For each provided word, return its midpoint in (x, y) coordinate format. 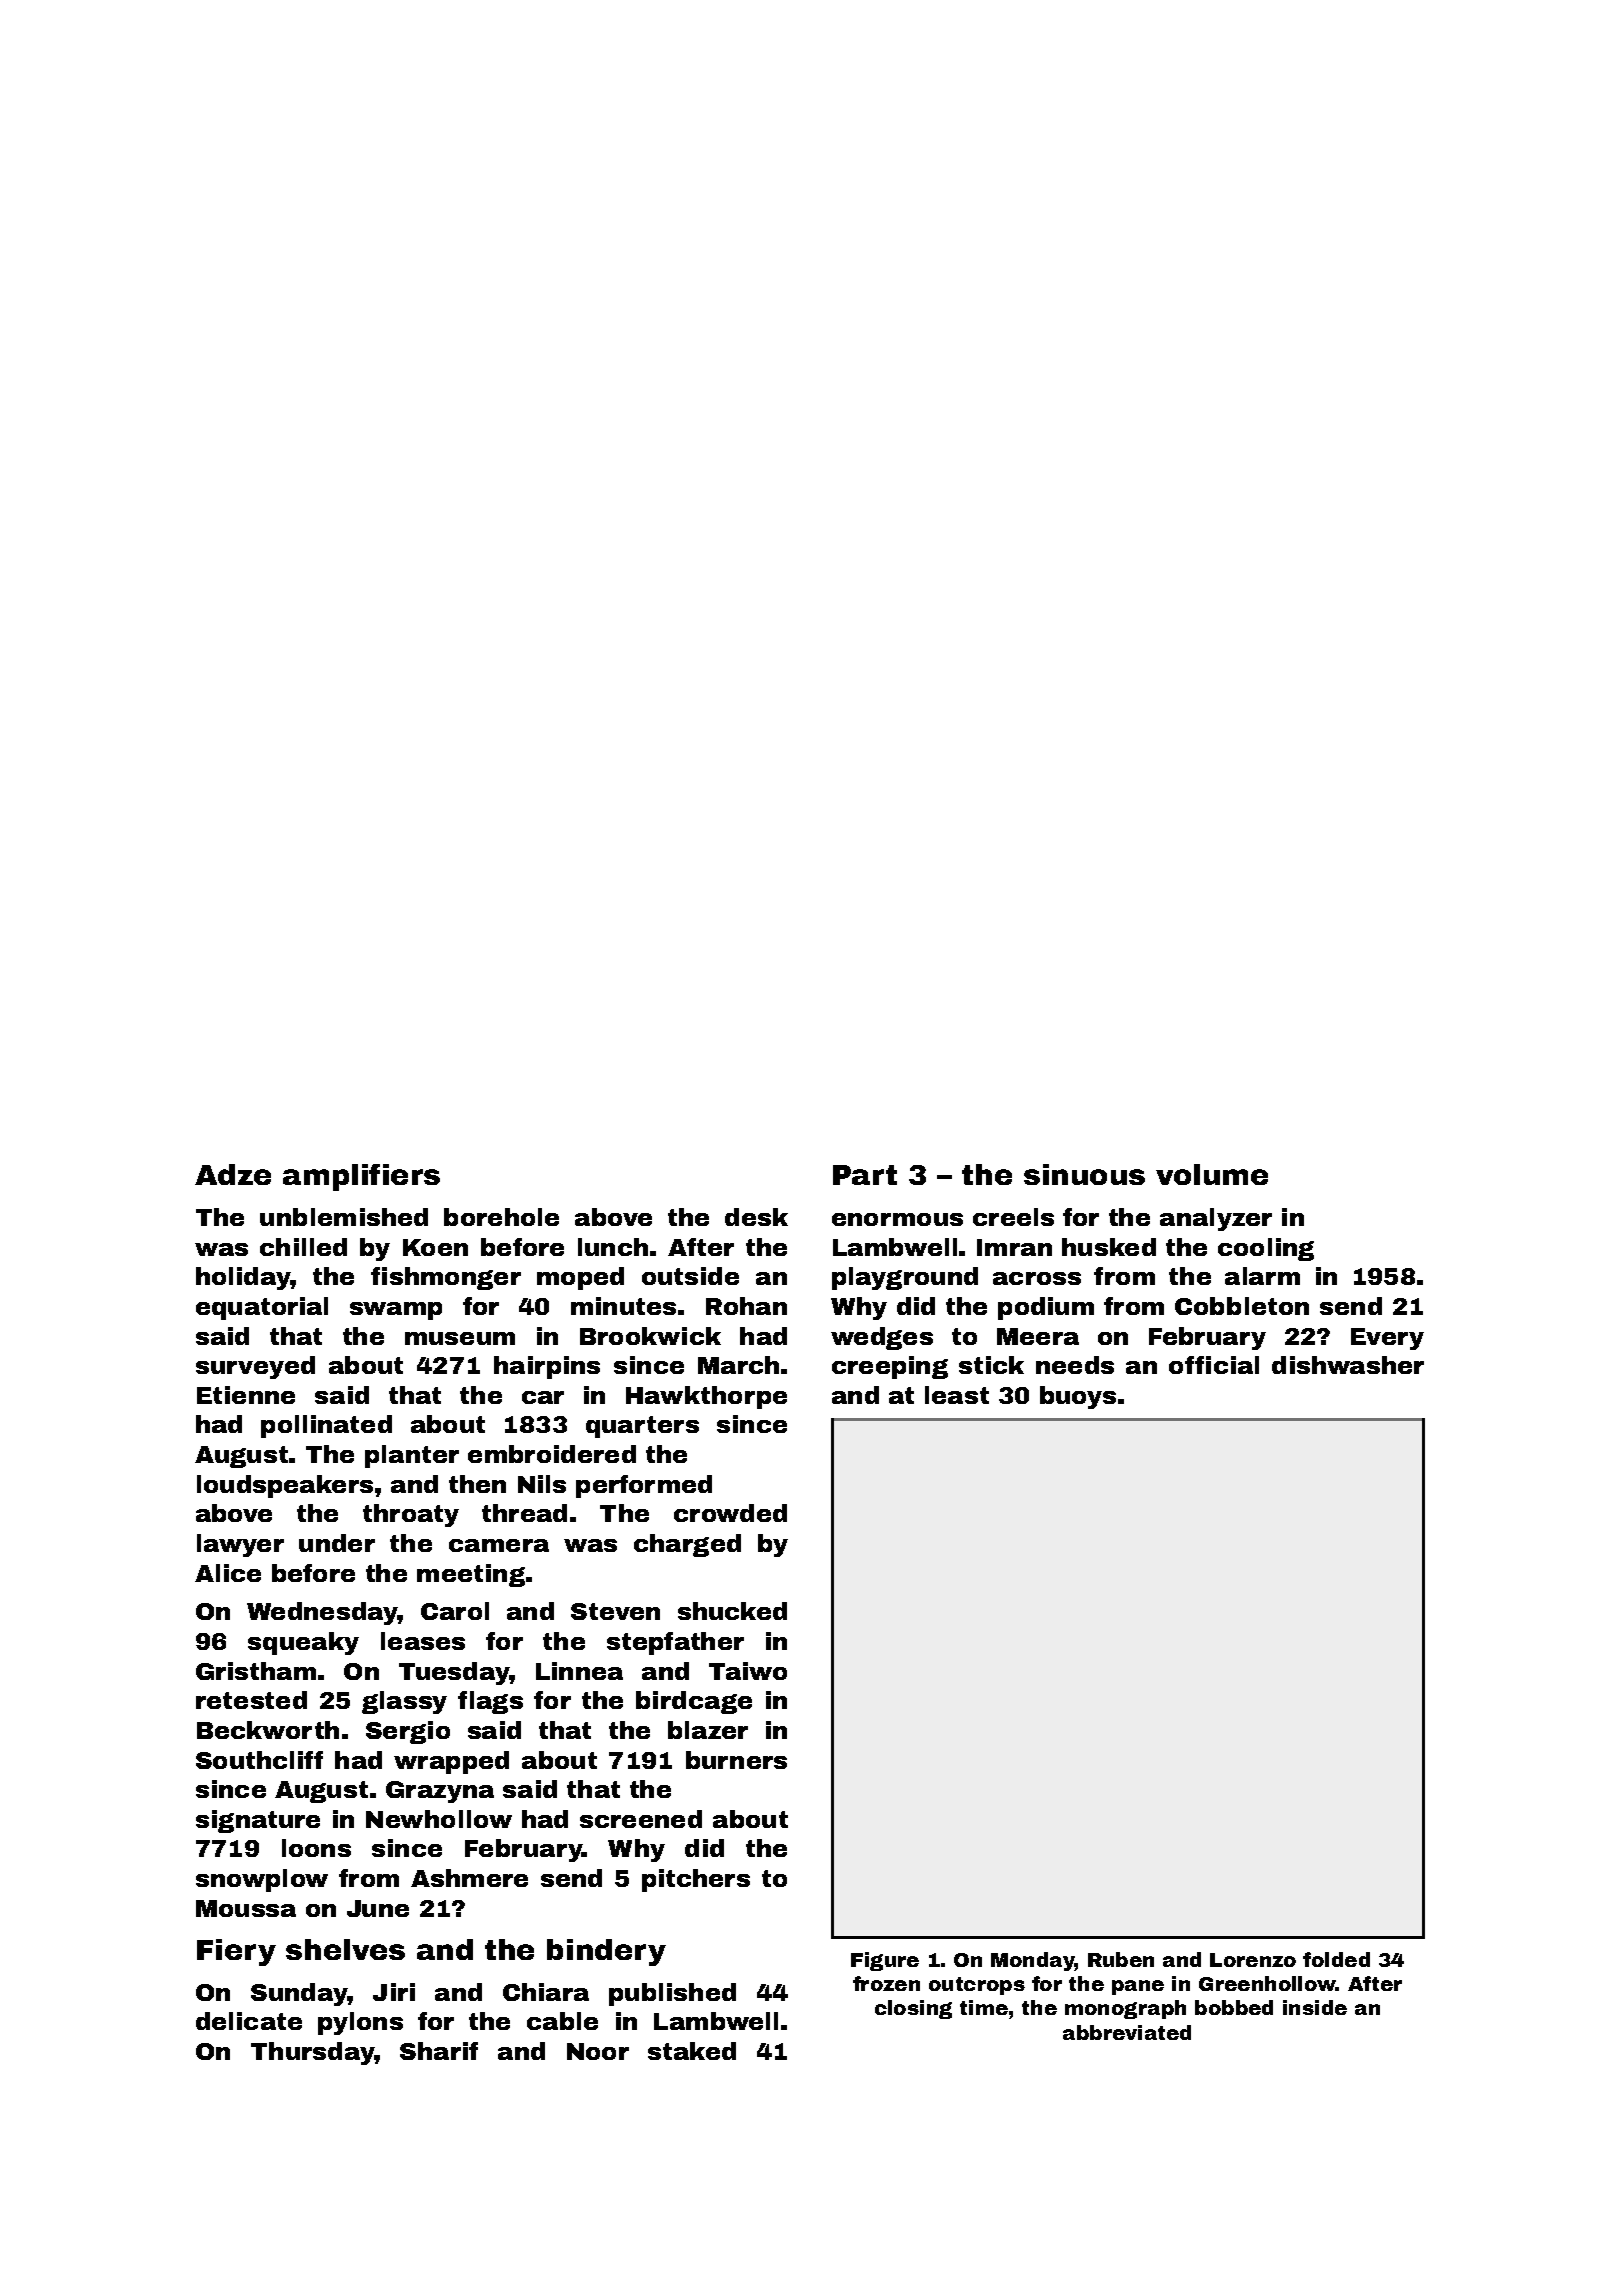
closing (913, 2009)
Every (1387, 1339)
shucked (732, 1611)
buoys (1078, 1397)
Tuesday (454, 1673)
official (1214, 1365)
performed (644, 1486)
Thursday (313, 2053)
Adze (233, 1174)
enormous (897, 1219)
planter (412, 1456)
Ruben (1121, 1959)
